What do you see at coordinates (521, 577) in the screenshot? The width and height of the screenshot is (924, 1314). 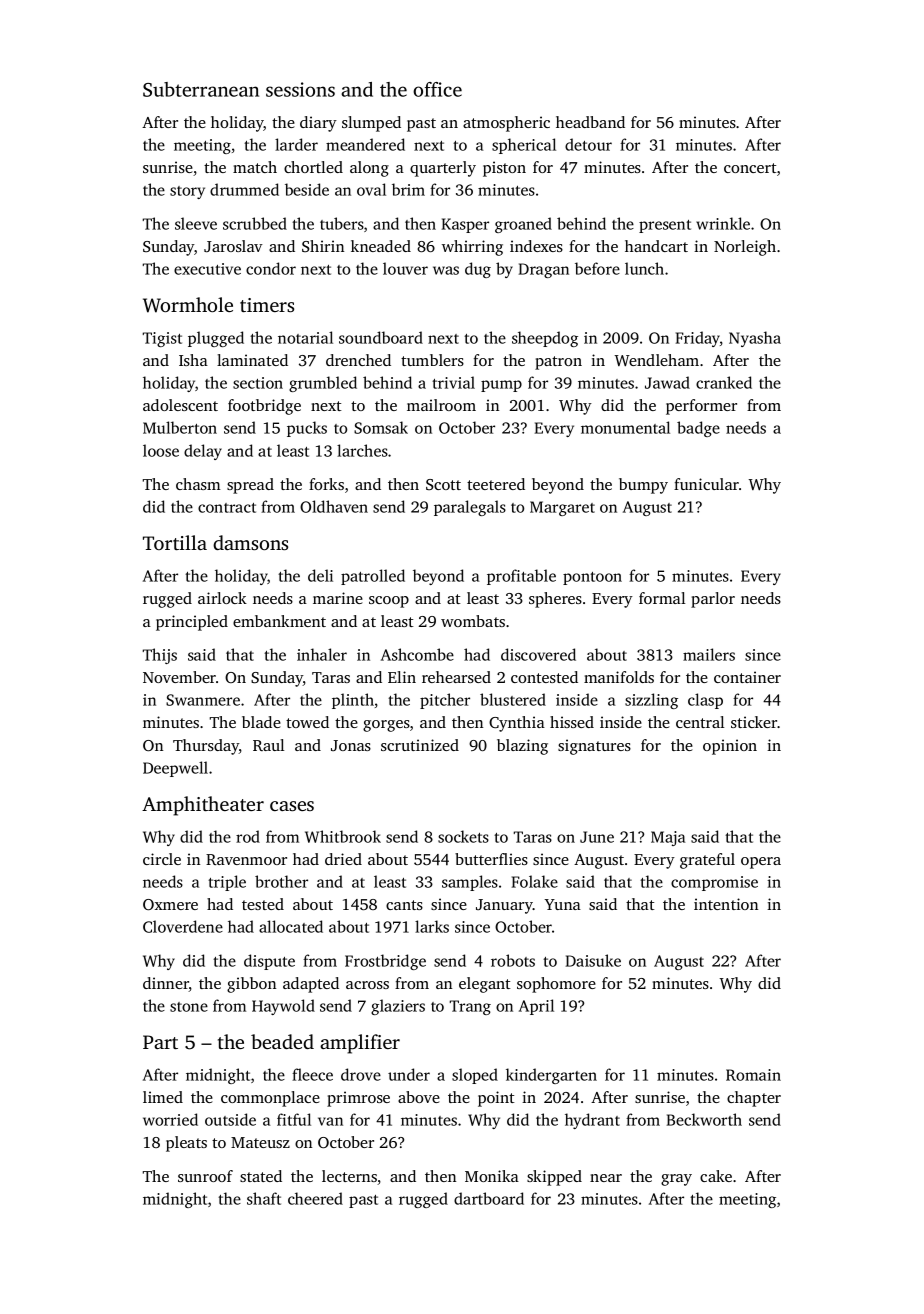 I see `profitable` at bounding box center [521, 577].
